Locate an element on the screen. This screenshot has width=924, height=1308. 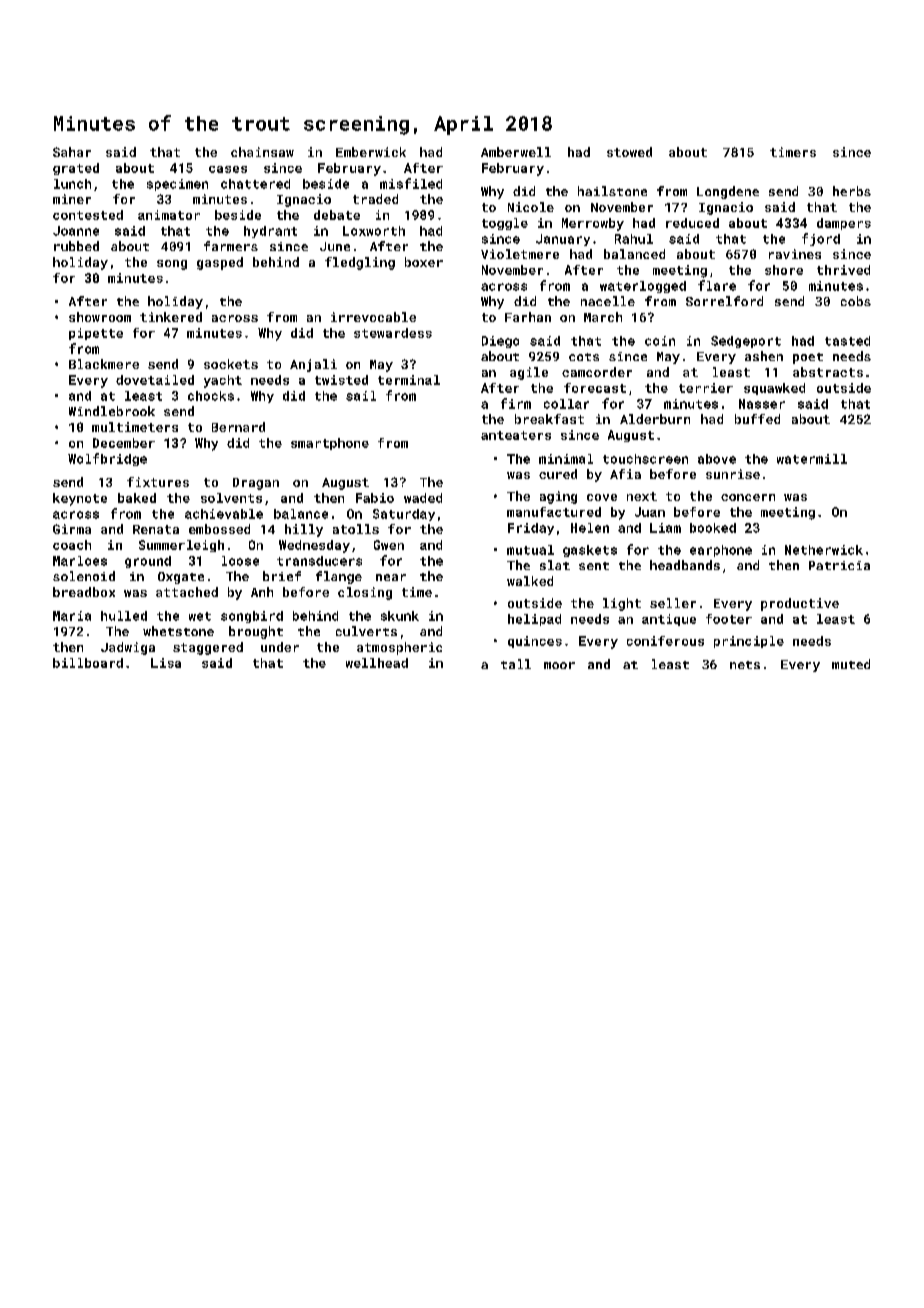
billboard is located at coordinates (88, 663).
